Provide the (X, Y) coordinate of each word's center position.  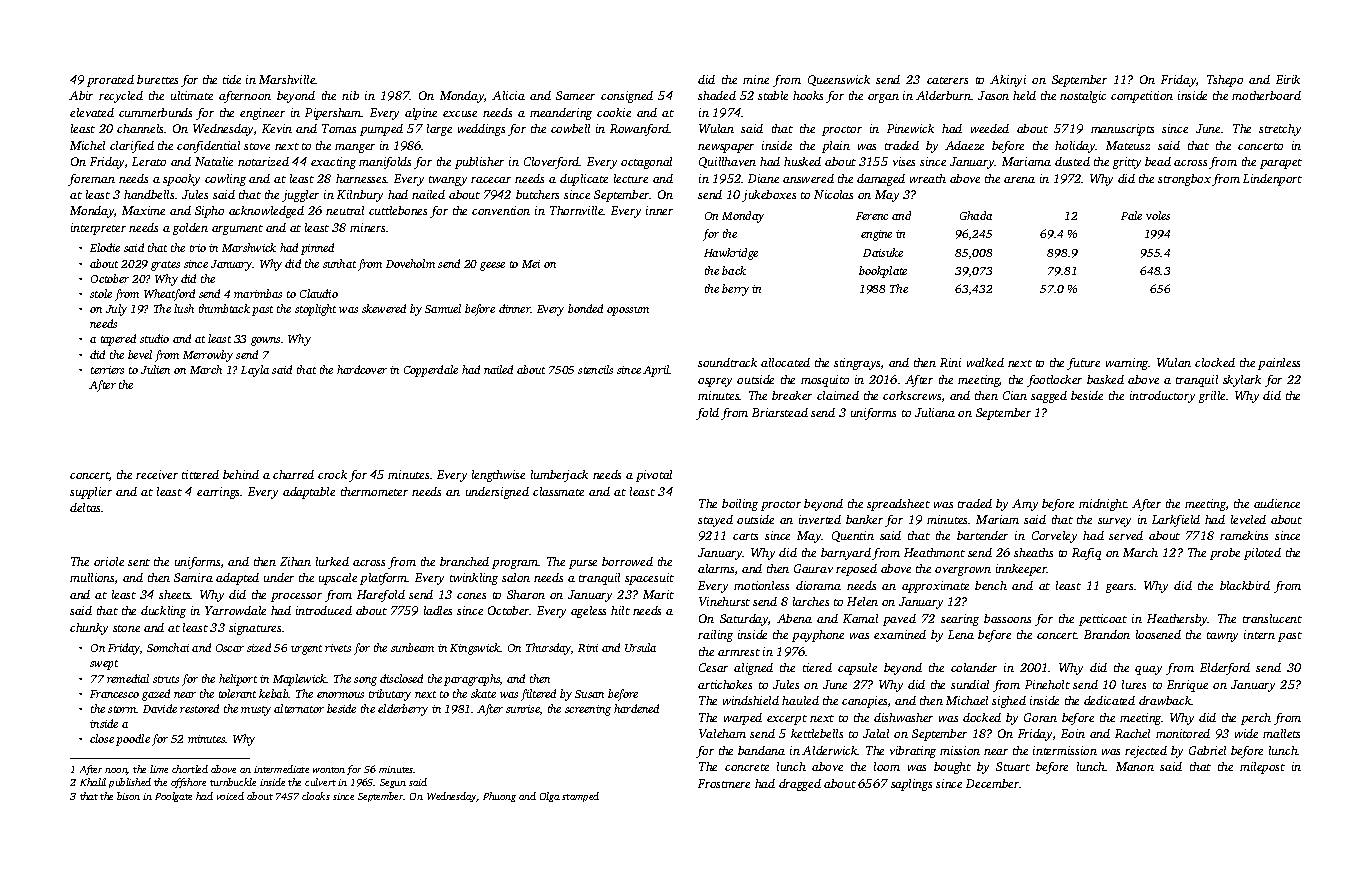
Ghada (976, 215)
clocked (1215, 362)
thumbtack (224, 308)
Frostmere (724, 783)
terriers (107, 370)
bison (128, 796)
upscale (338, 579)
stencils (595, 369)
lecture (631, 178)
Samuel (443, 308)
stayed (715, 521)
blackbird (1245, 585)
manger (355, 148)
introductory (1162, 397)
